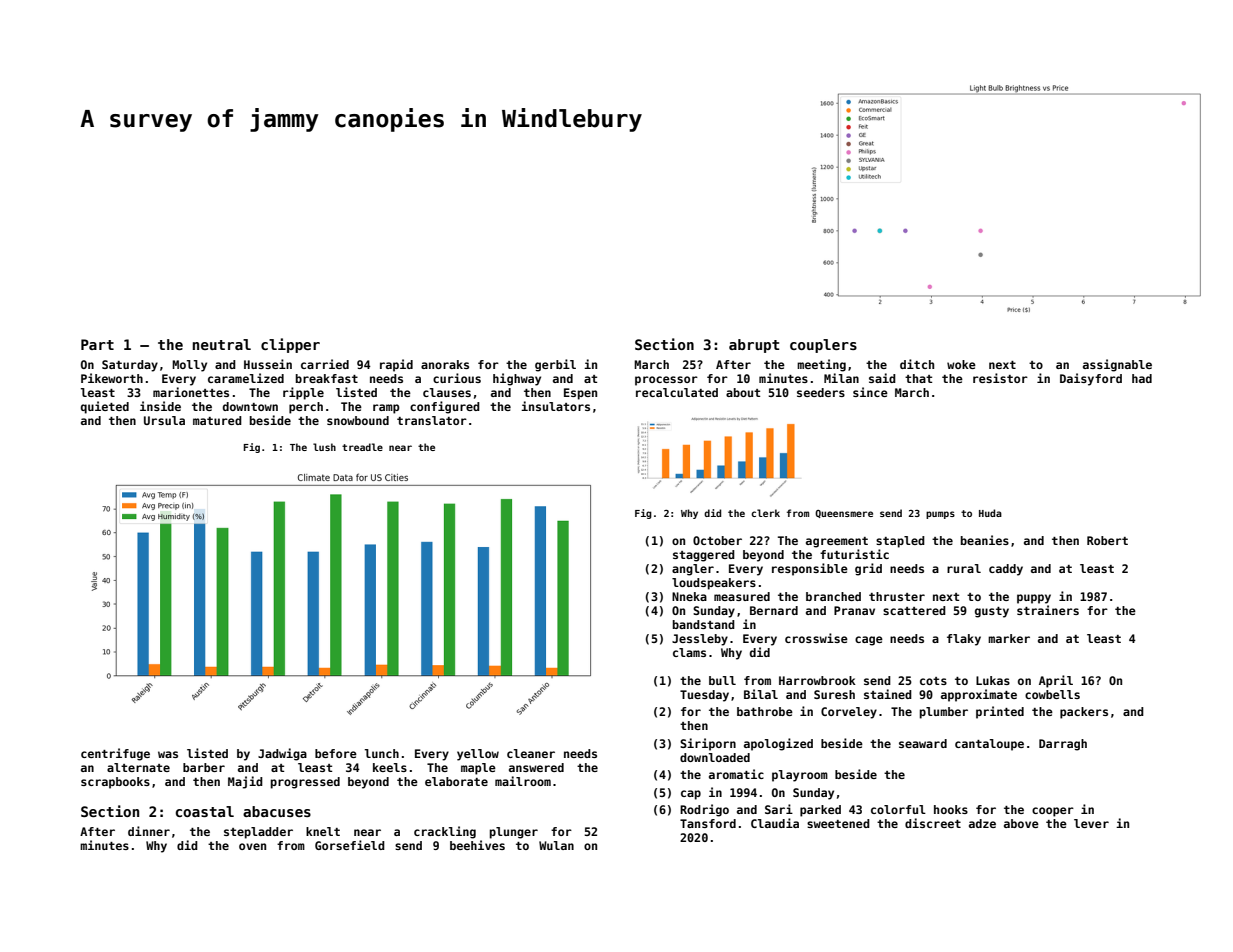 The image size is (1233, 952). What do you see at coordinates (693, 570) in the screenshot?
I see `angler` at bounding box center [693, 570].
